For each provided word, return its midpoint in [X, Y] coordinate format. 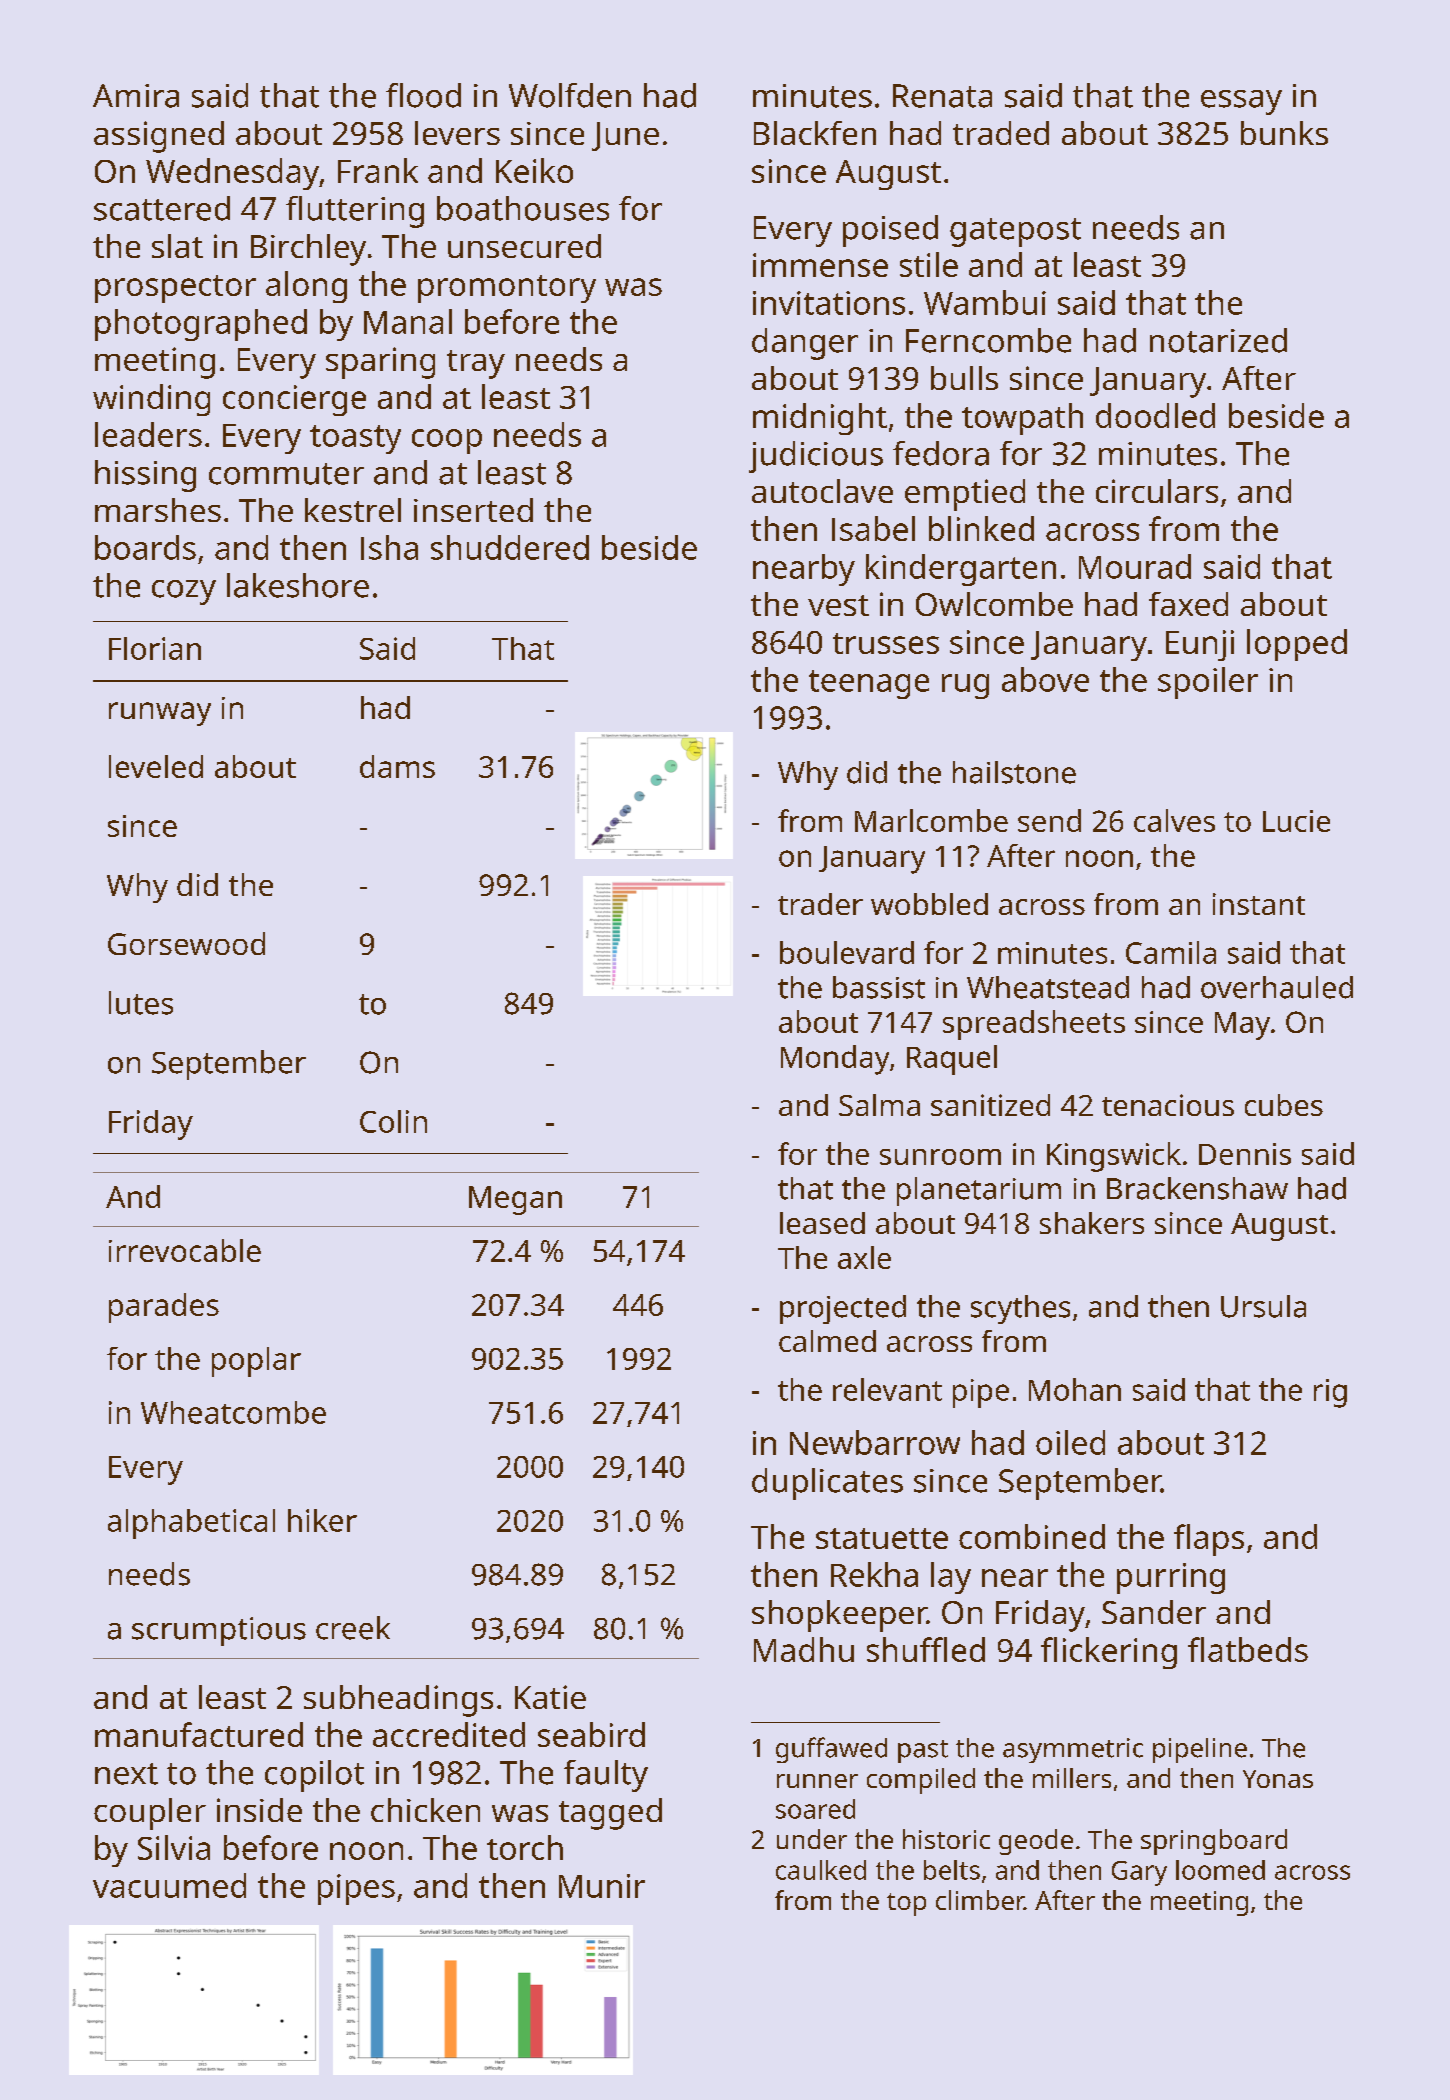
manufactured [199, 1734]
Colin [393, 1121]
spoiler [1208, 683]
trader [820, 904]
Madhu [804, 1649]
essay [1241, 102]
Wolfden [570, 95]
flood [423, 95]
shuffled [926, 1649]
